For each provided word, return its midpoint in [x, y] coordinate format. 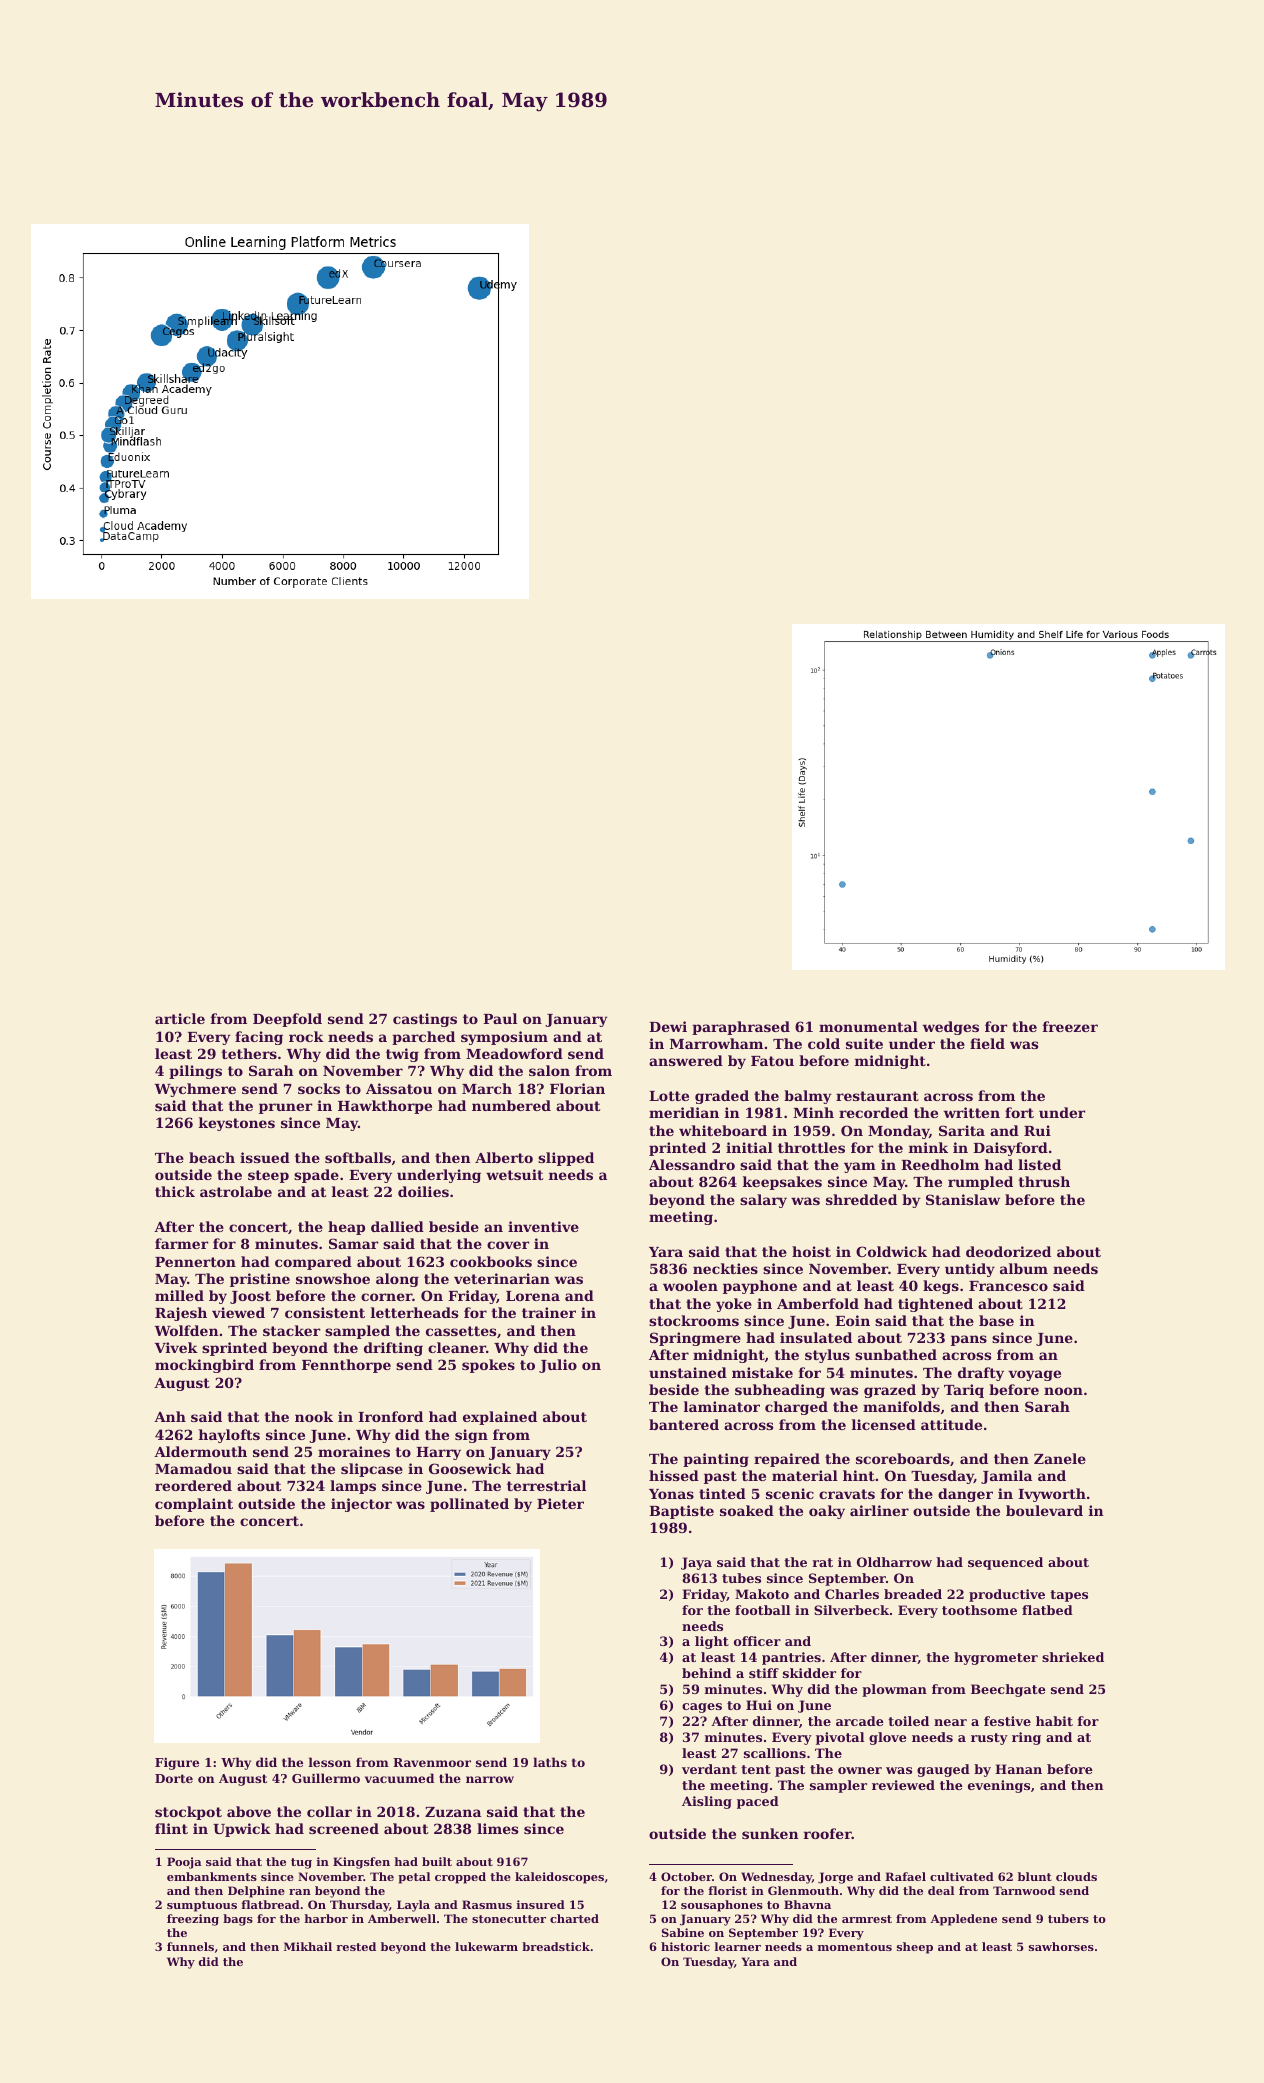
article [180, 1018]
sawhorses [1061, 1946]
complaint [194, 1505]
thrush [1044, 1181]
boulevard [1044, 1510]
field [987, 1043]
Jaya [696, 1563]
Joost [250, 1297]
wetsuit [514, 1174]
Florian [577, 1088]
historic [685, 1946]
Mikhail [308, 1946]
